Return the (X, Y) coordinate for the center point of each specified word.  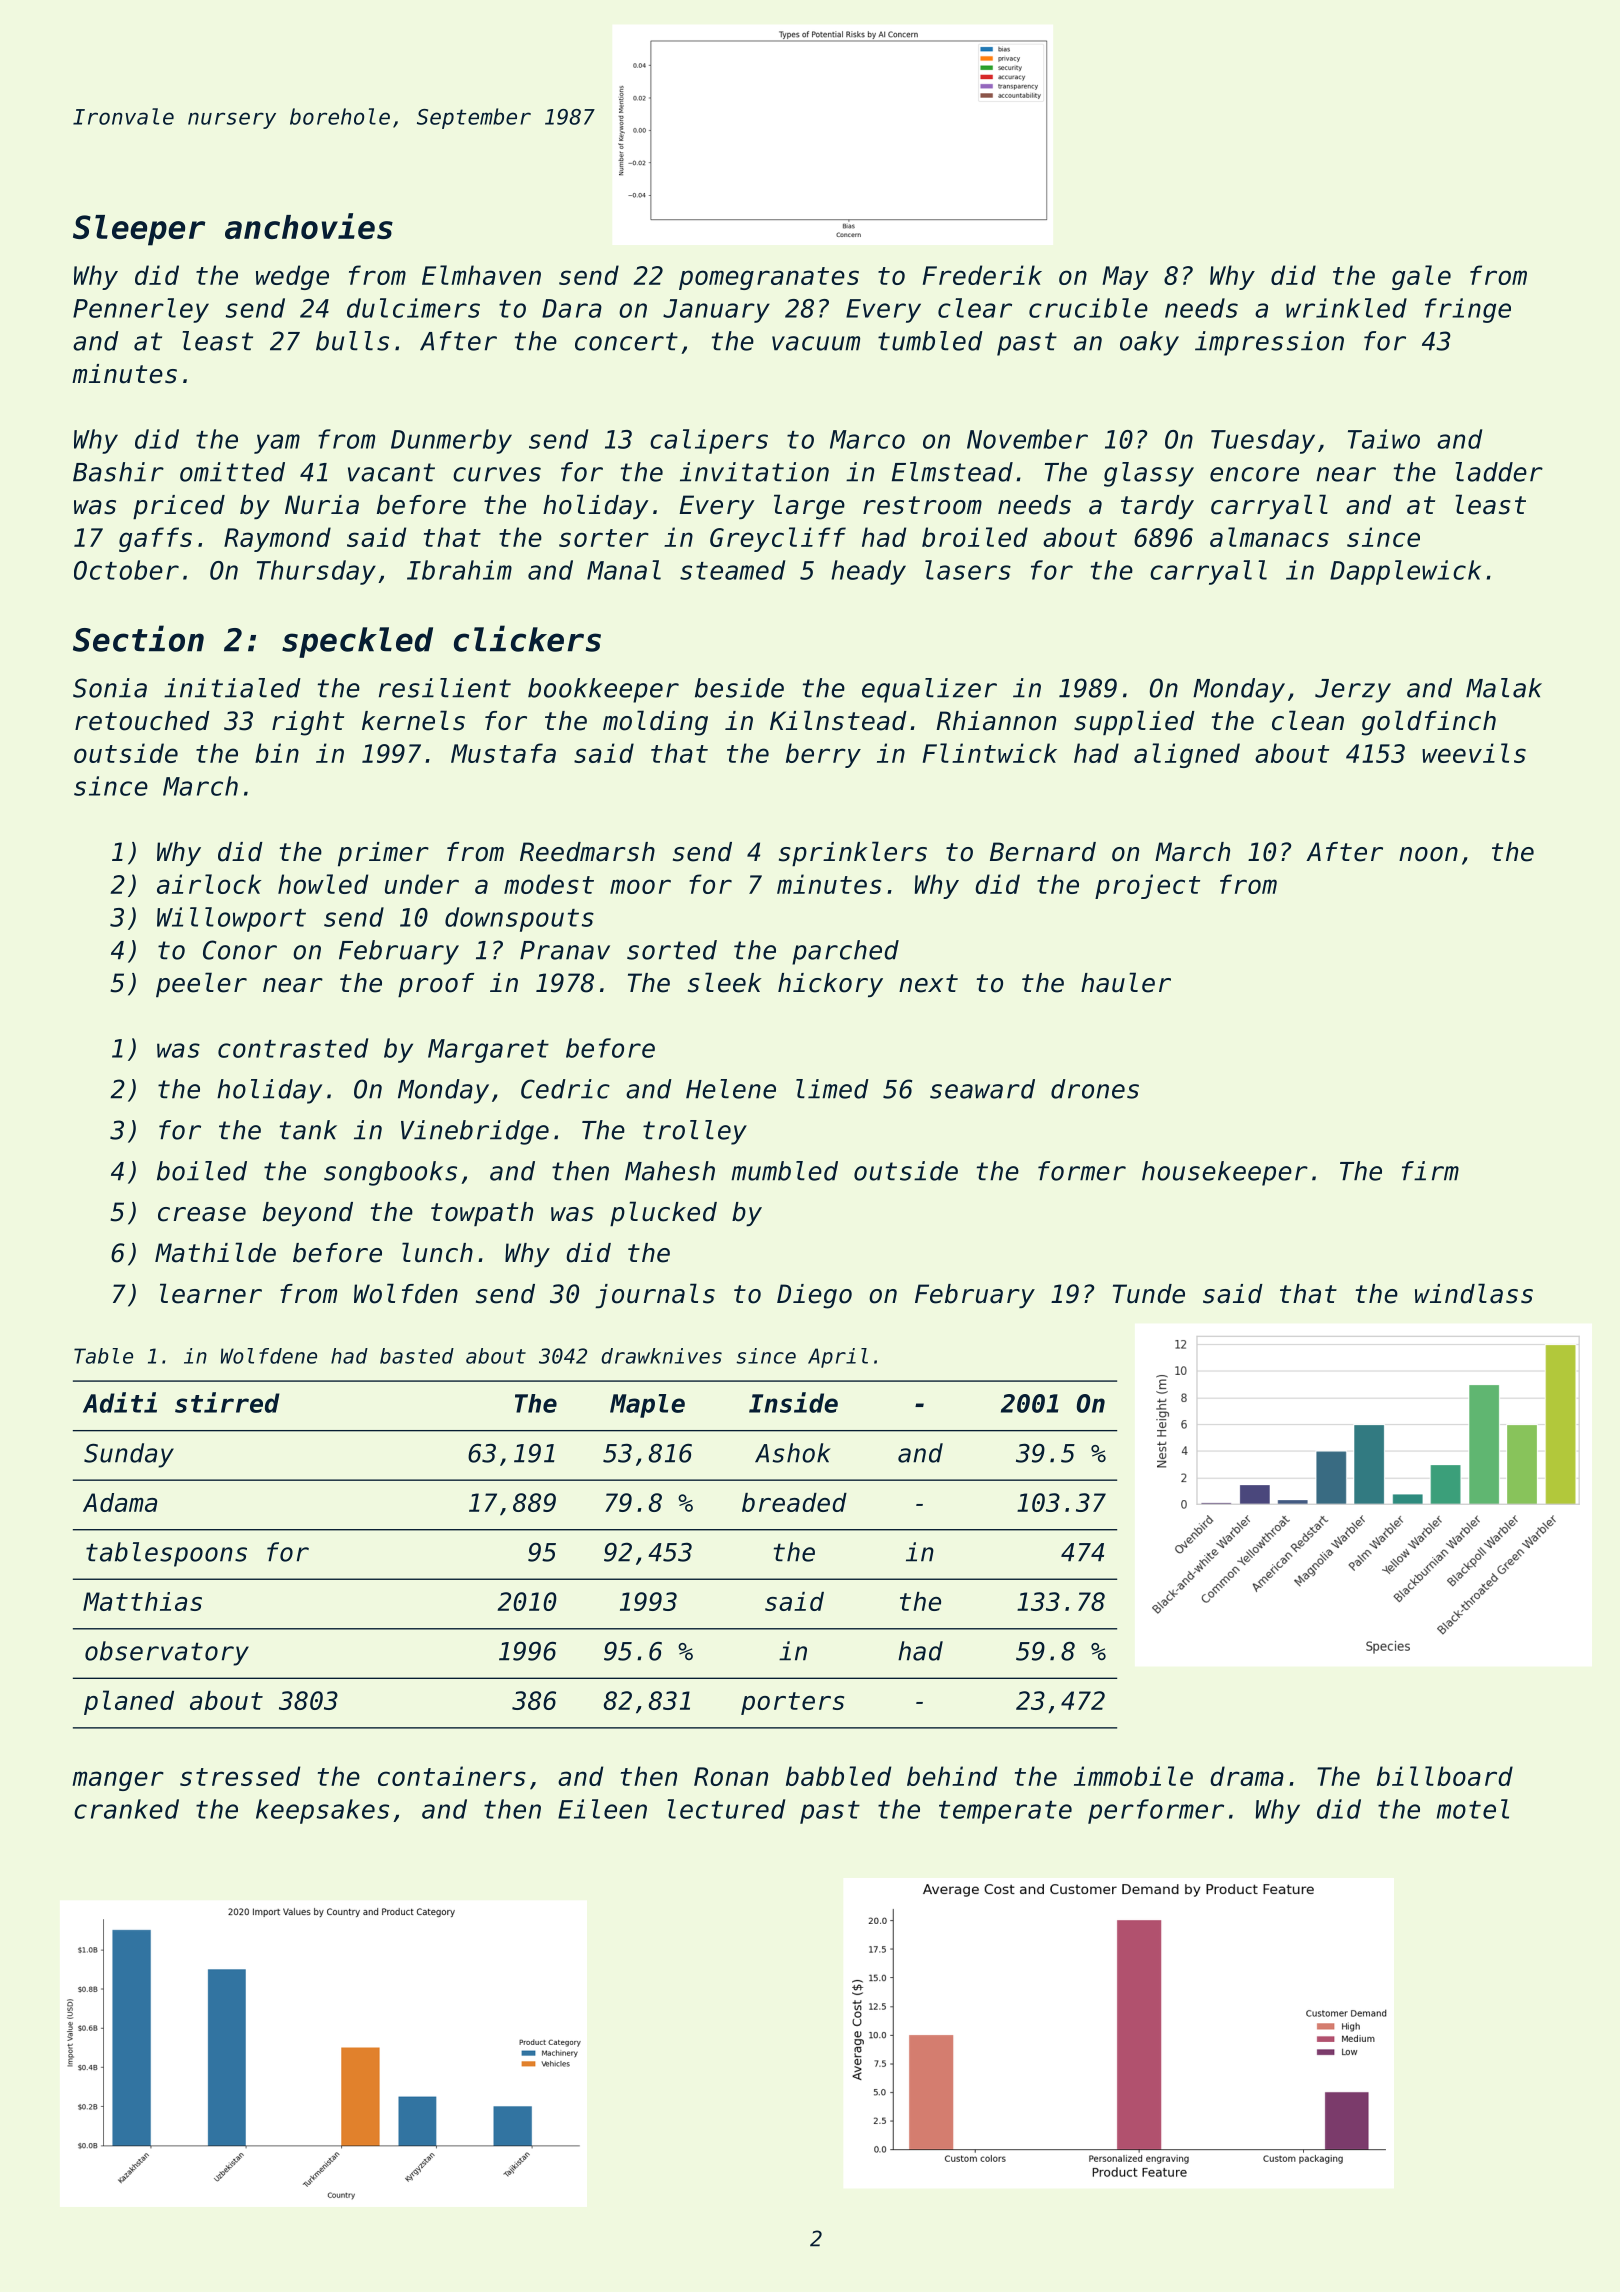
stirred (227, 1402)
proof (436, 985)
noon (1428, 854)
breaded (794, 1502)
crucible (1088, 308)
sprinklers (853, 853)
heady (868, 572)
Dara (572, 308)
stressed (240, 1776)
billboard (1445, 1776)
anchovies (309, 226)
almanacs (1269, 537)
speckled (357, 642)
